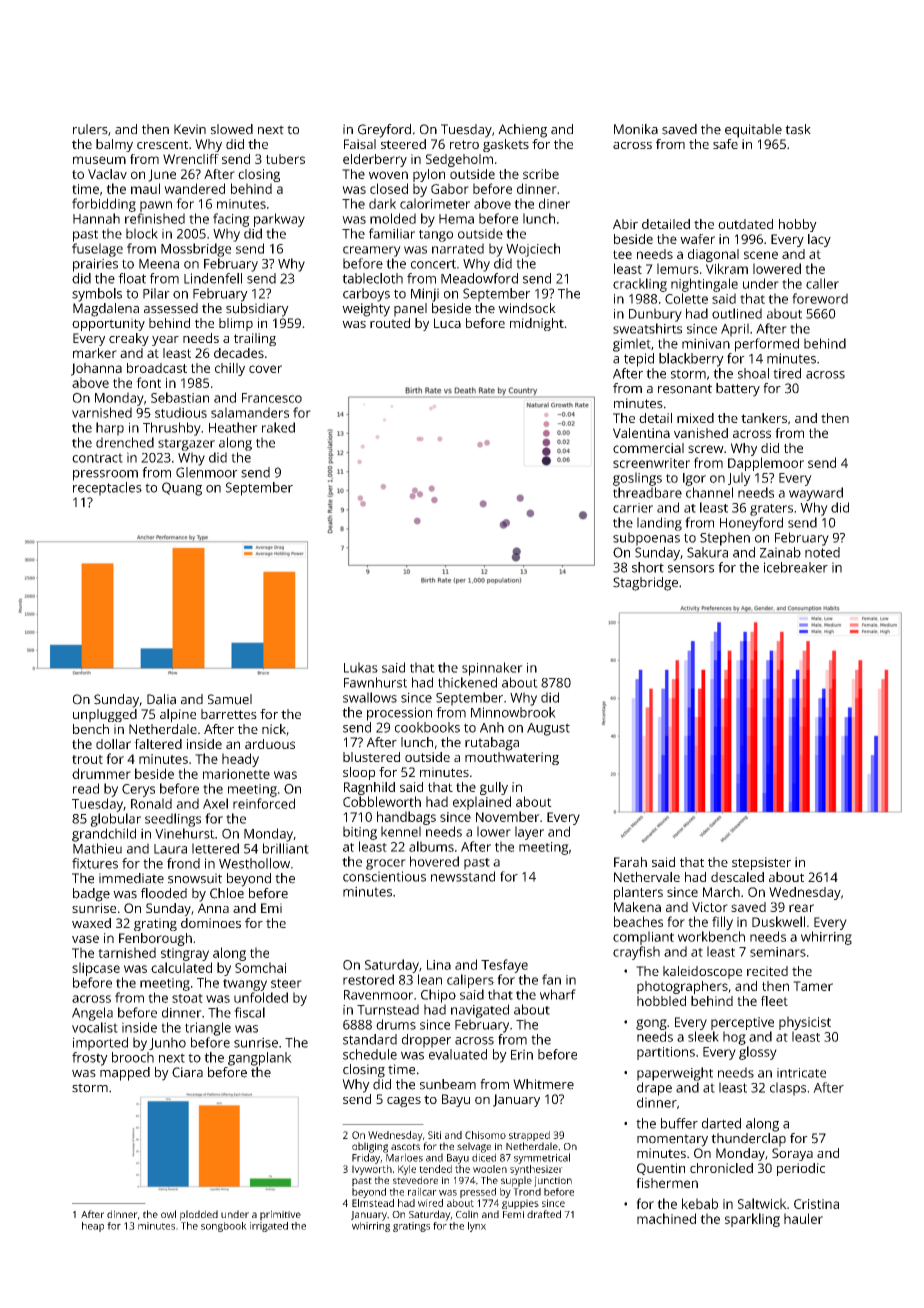  Describe the element at coordinates (278, 427) in the screenshot. I see `raked` at that location.
